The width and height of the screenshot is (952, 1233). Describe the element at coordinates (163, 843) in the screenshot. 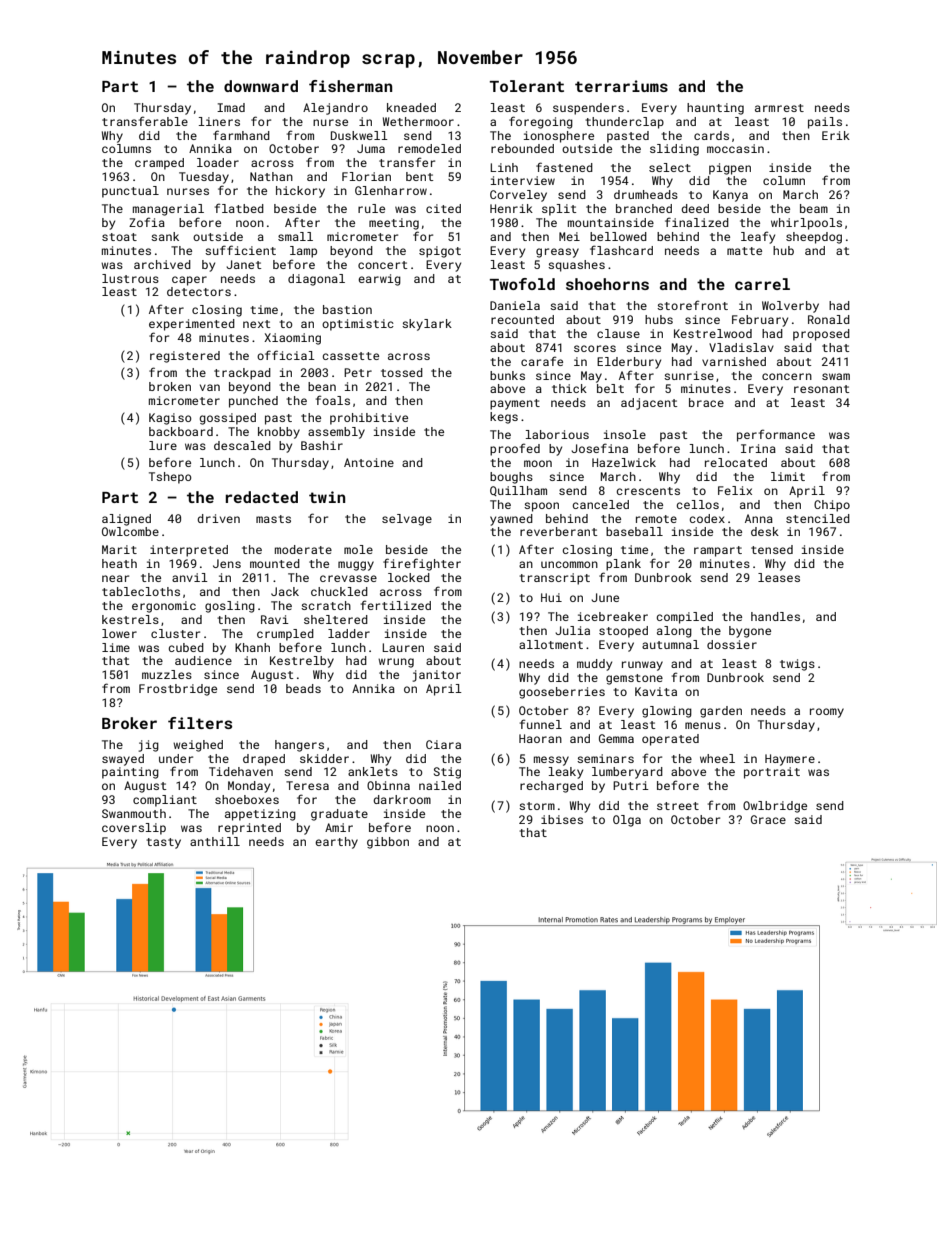

I see `tasty` at that location.
